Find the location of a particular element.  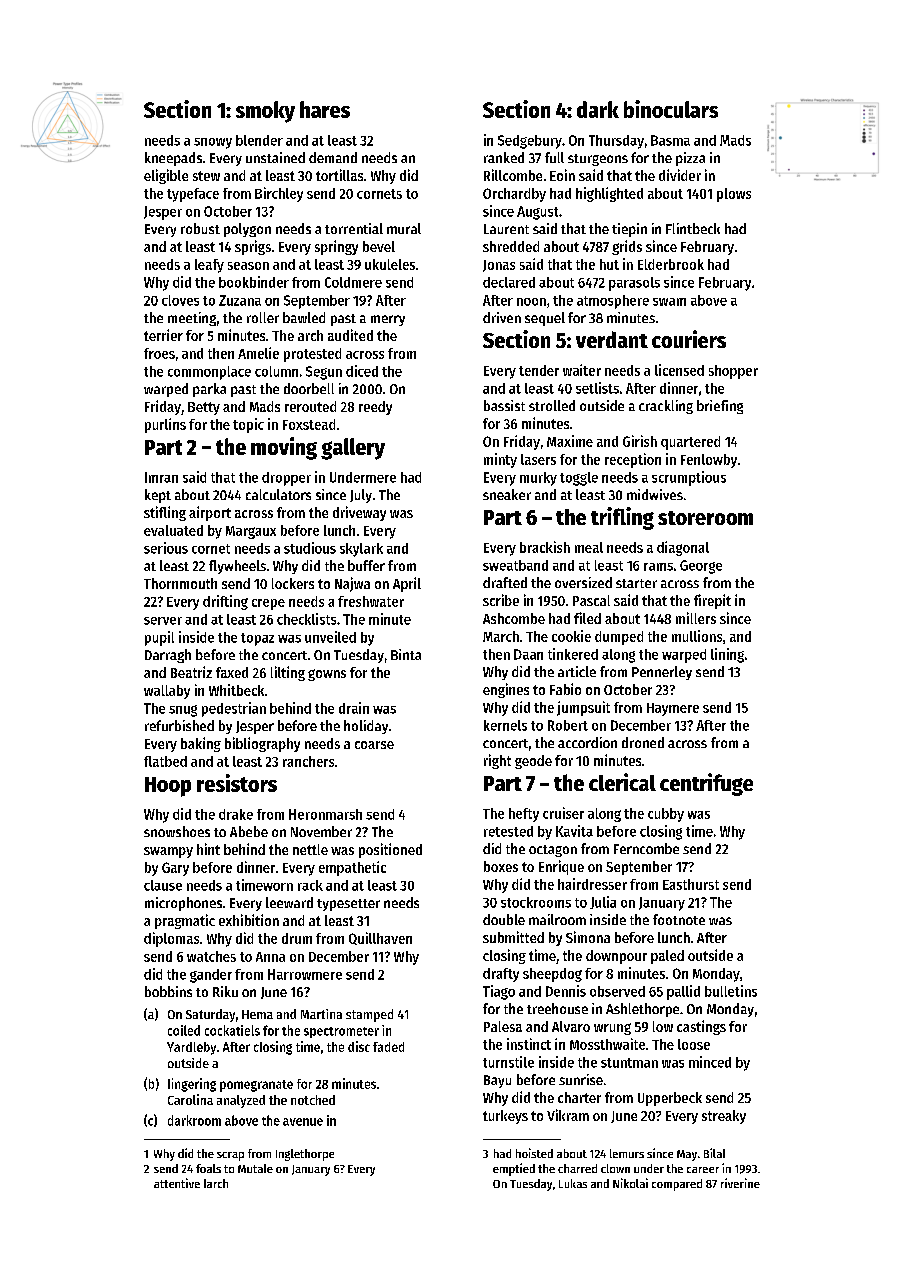

retested is located at coordinates (508, 831).
